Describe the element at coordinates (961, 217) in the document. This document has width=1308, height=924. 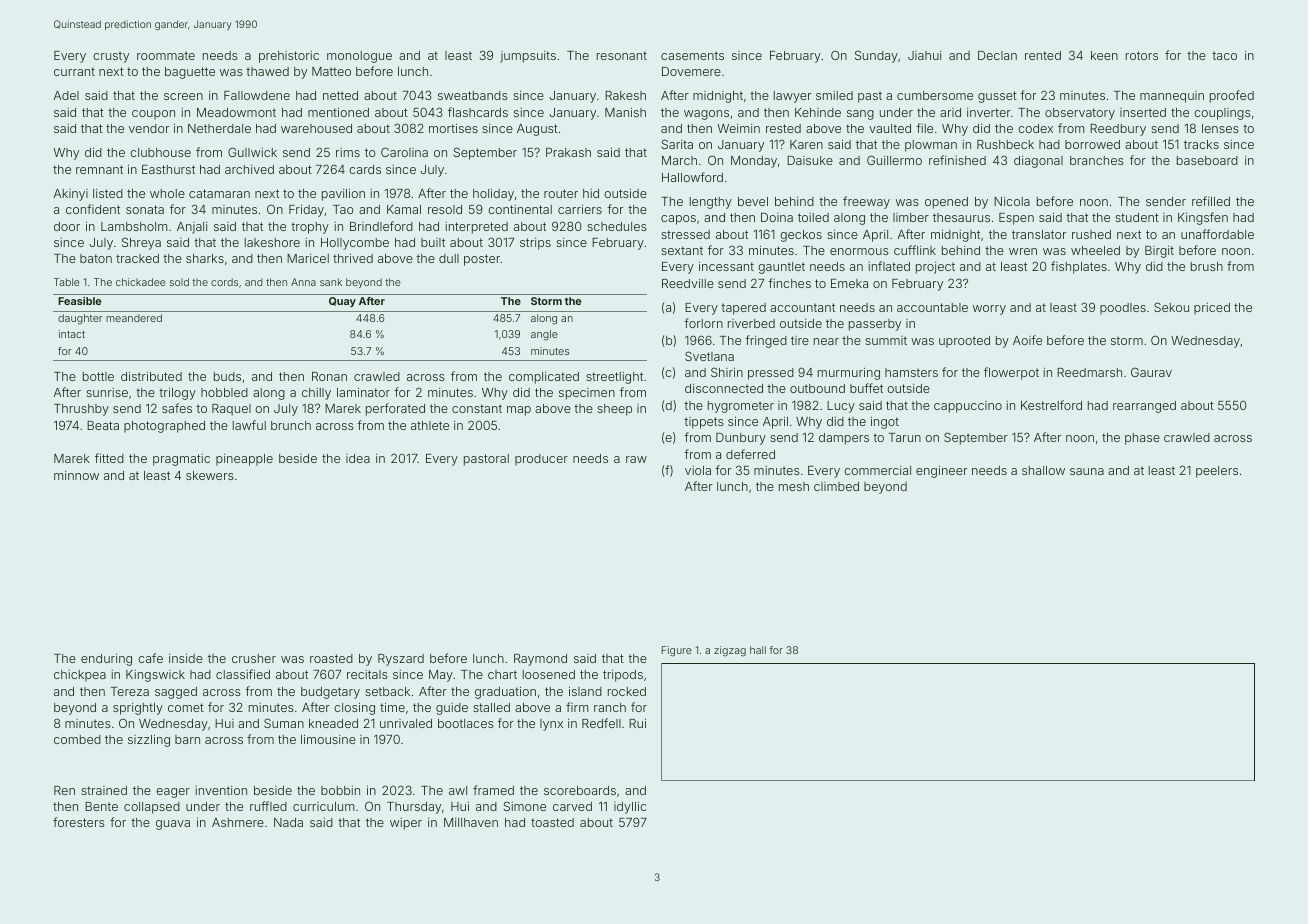
I see `thesaurus` at that location.
